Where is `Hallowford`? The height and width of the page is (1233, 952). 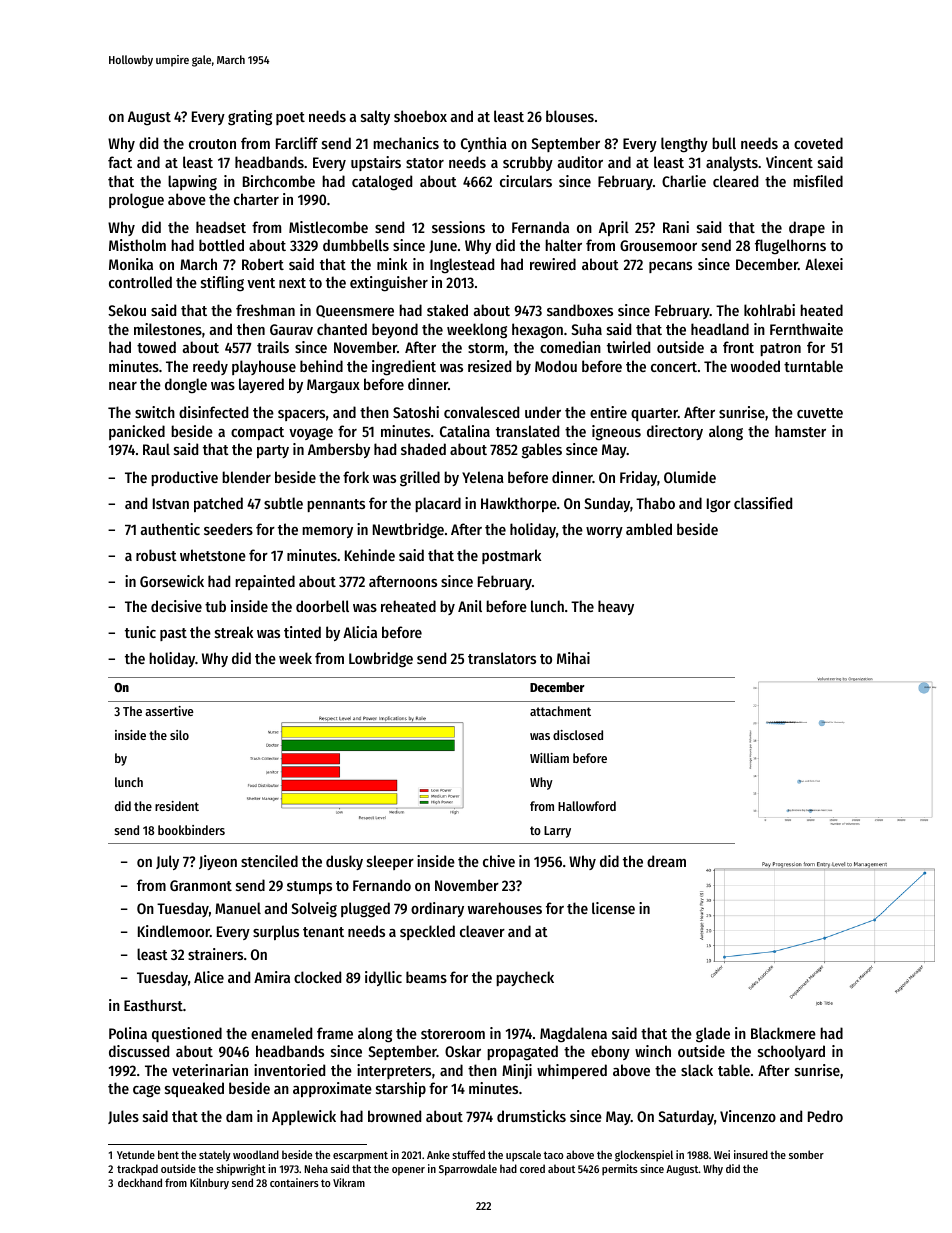
Hallowford is located at coordinates (587, 806).
